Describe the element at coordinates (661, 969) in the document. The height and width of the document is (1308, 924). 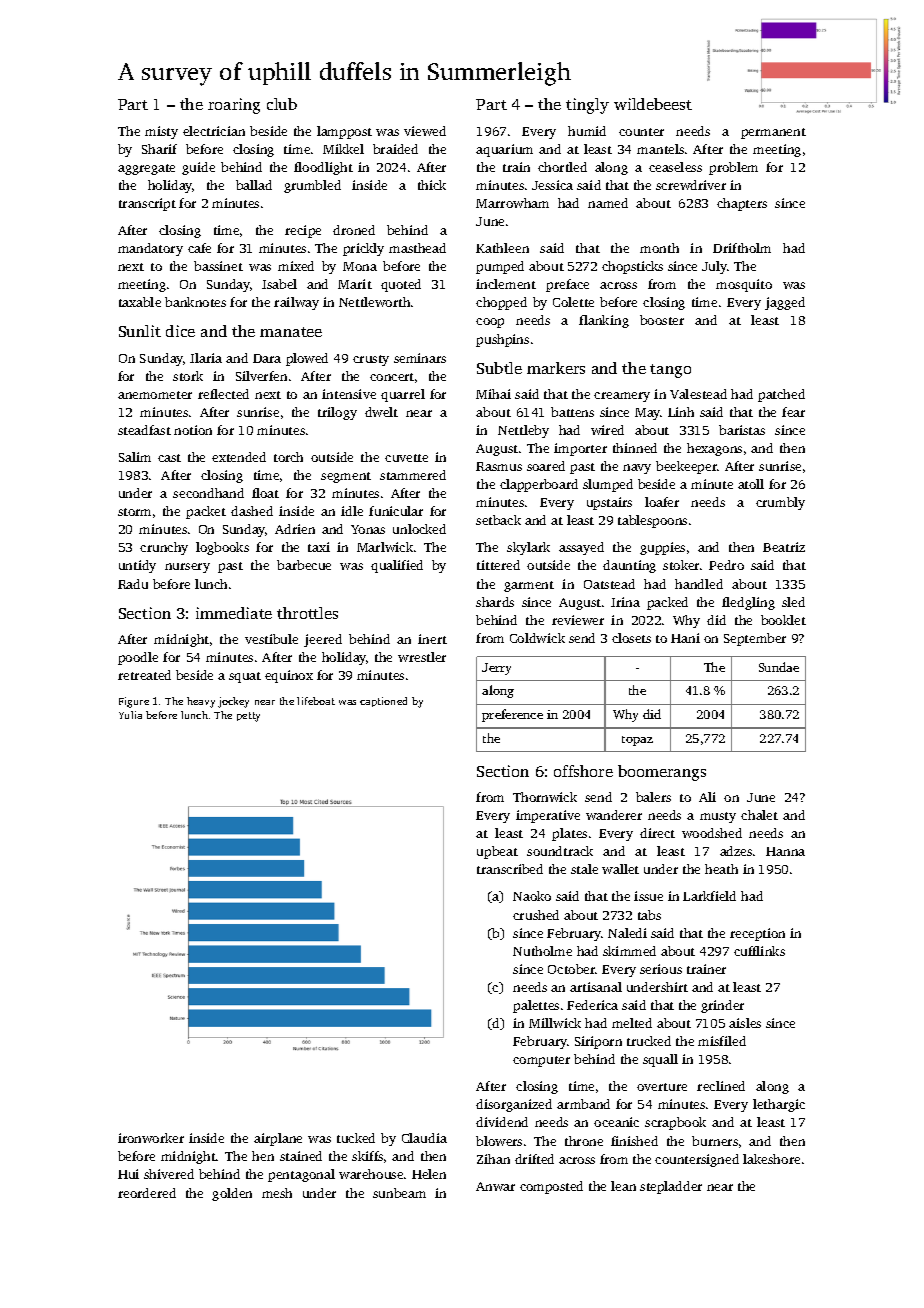
I see `serious` at that location.
